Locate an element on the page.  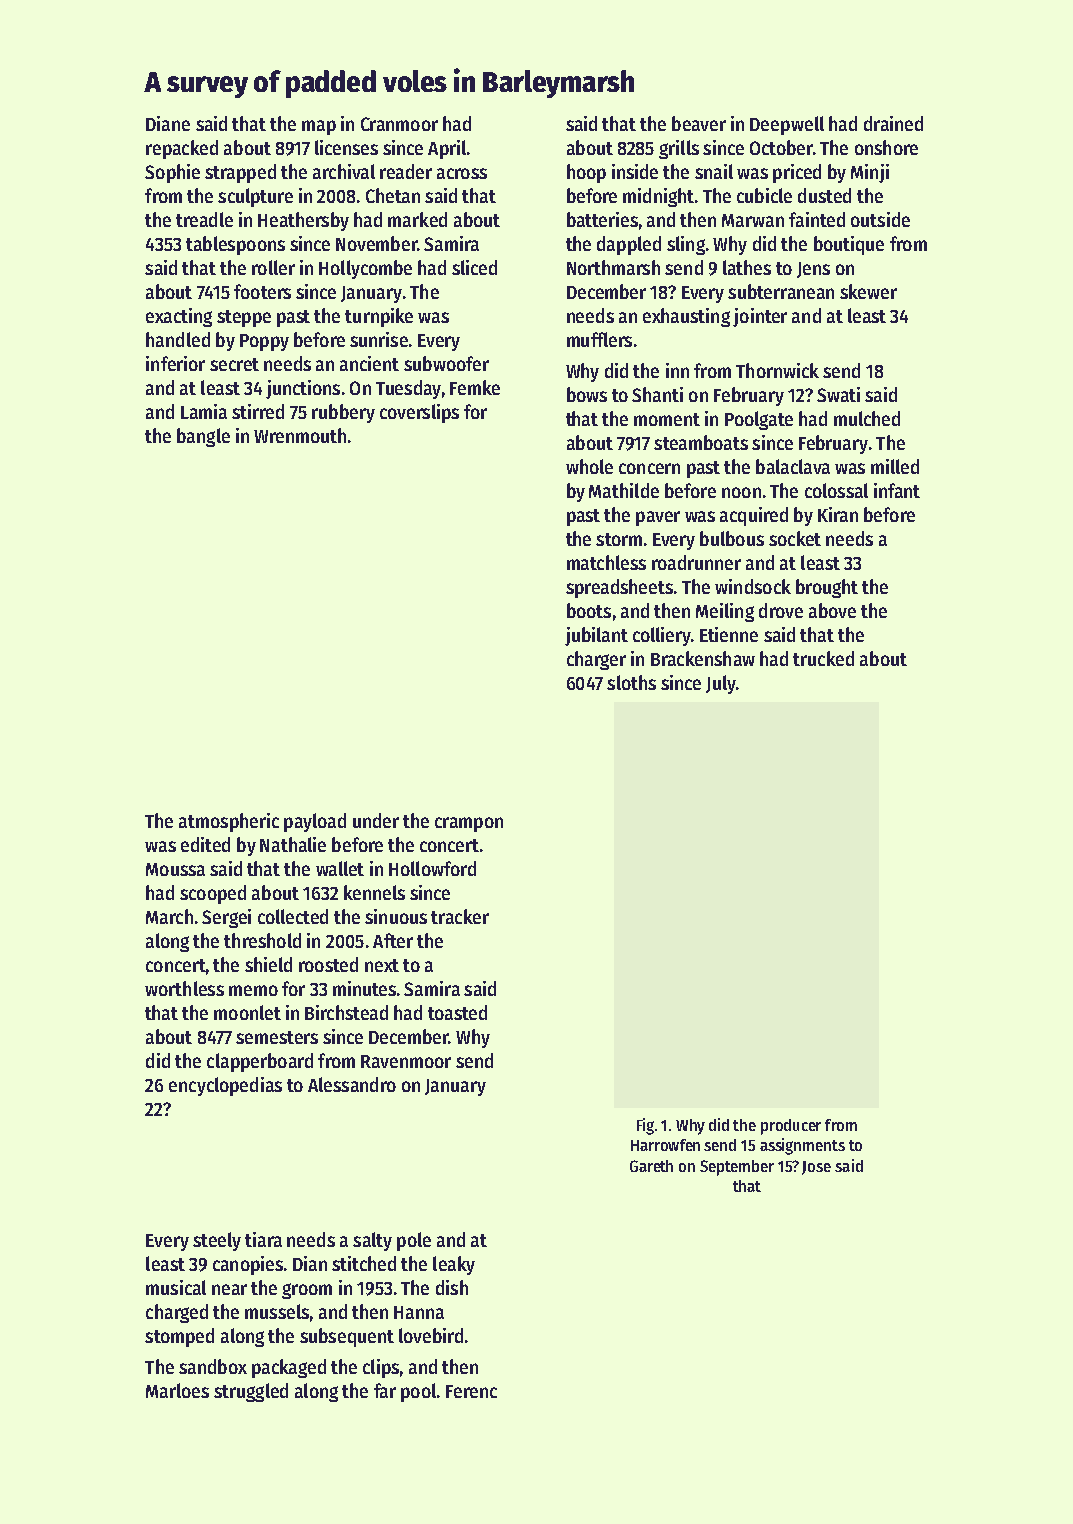
sunrise is located at coordinates (379, 339).
